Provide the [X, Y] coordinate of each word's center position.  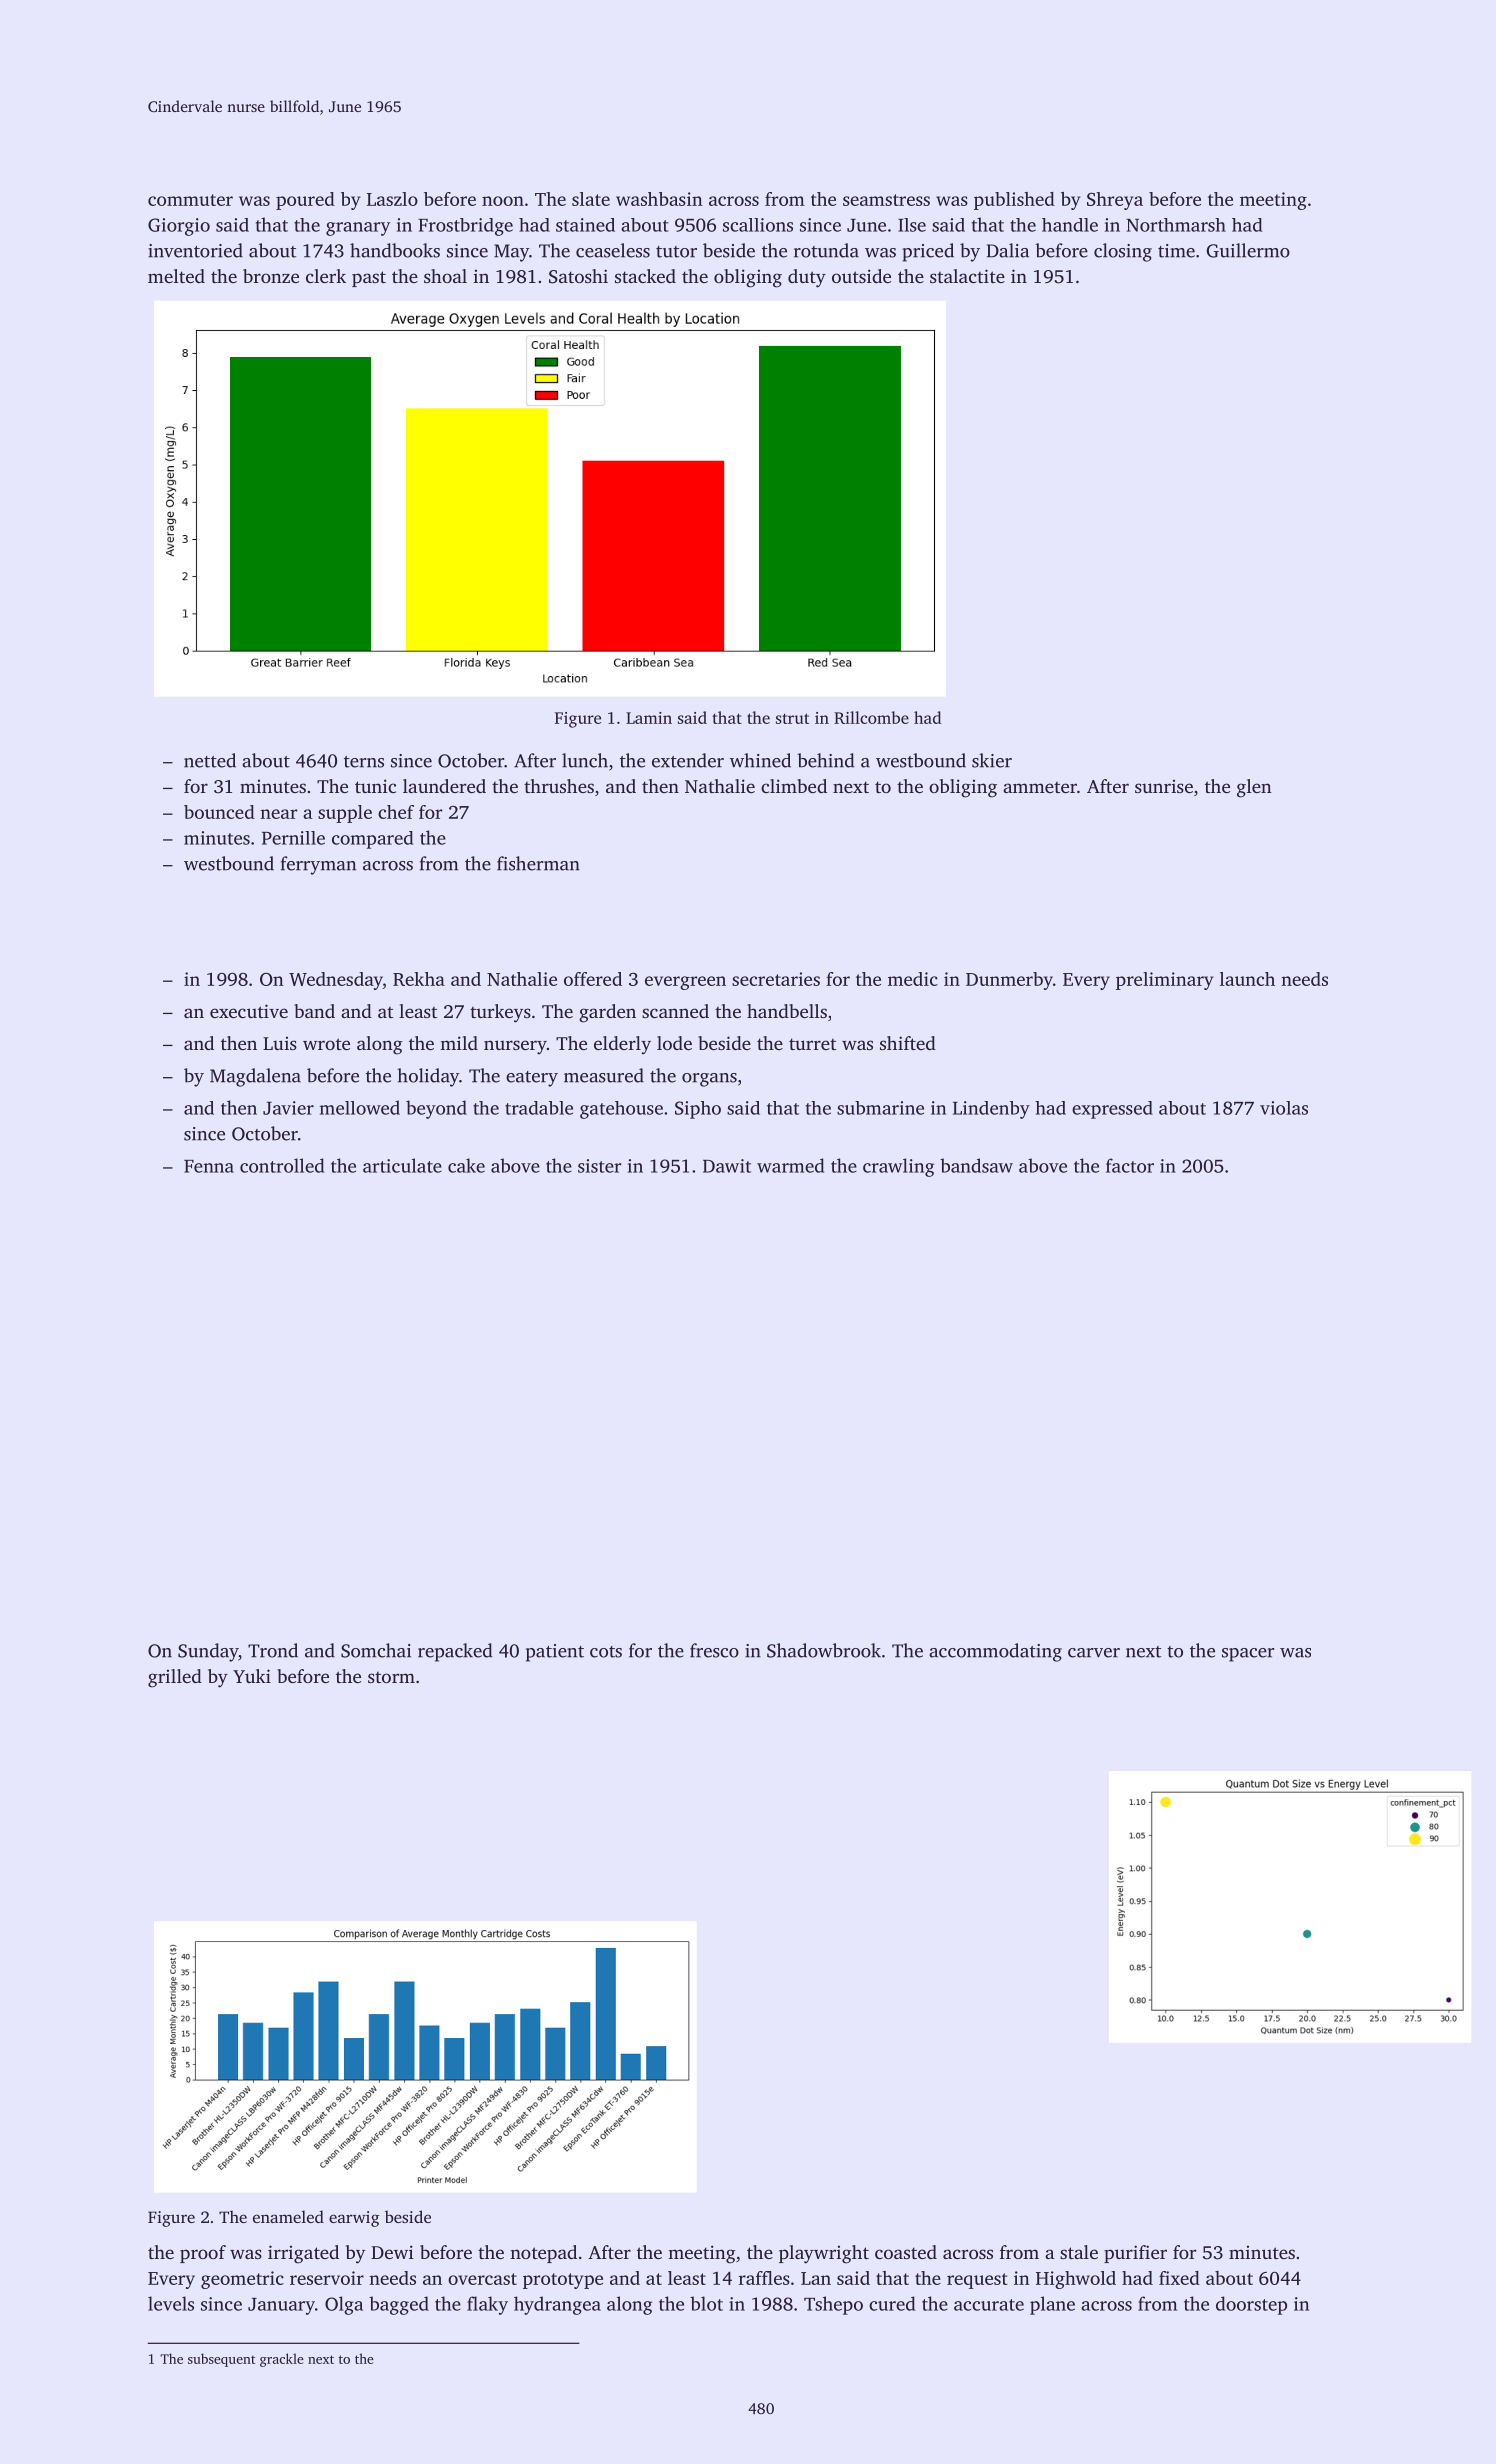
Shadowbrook [824, 1650]
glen [1254, 788]
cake [466, 1165]
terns [364, 762]
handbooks [395, 250]
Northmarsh [1176, 225]
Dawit [727, 1166]
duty [807, 278]
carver [1094, 1653]
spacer [1248, 1655]
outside [861, 276]
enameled [288, 2216]
